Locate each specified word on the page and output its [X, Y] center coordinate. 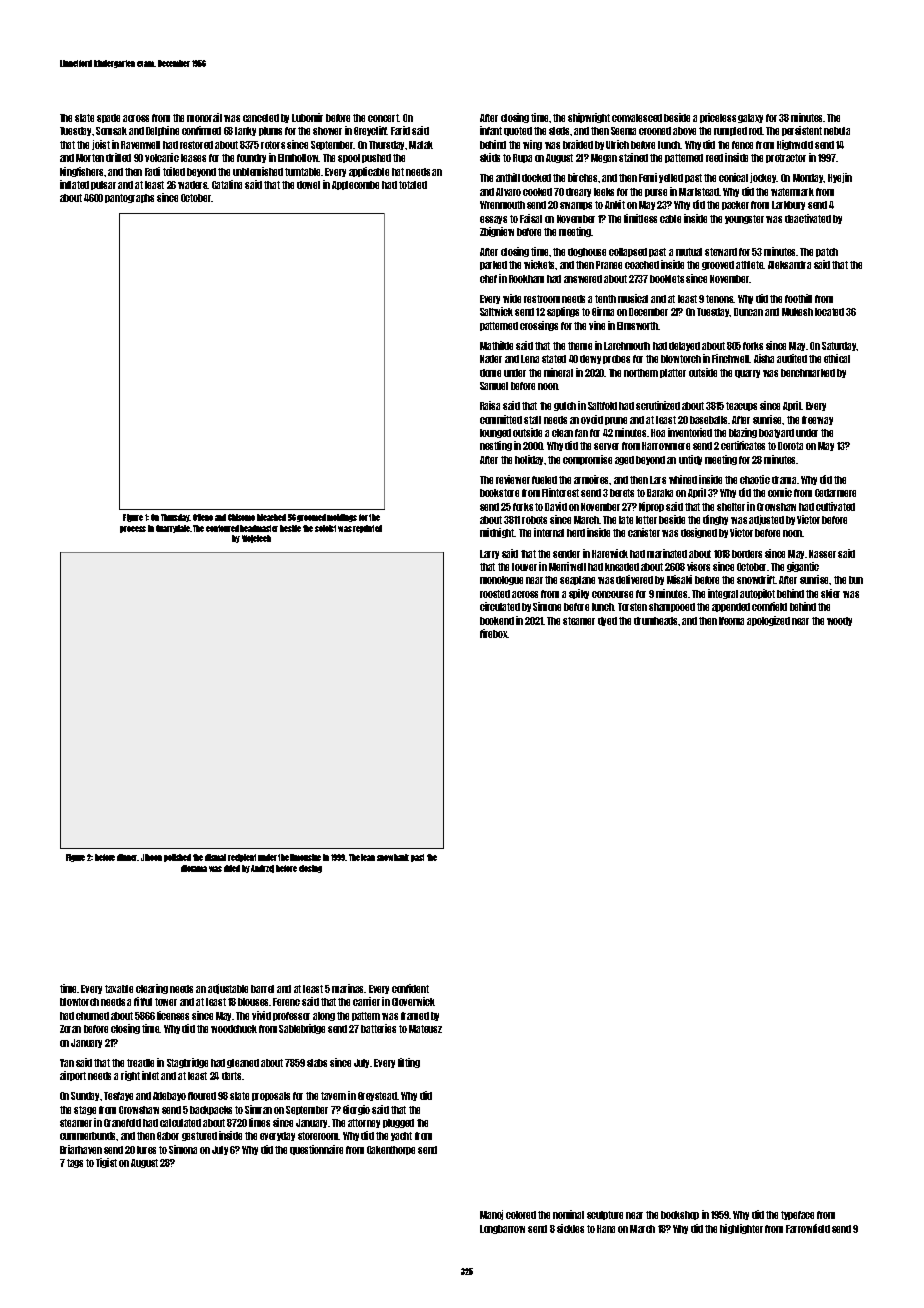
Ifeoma [731, 621]
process [133, 529]
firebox [494, 633]
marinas [348, 988]
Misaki [679, 579]
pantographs [129, 198]
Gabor [168, 1136]
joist [101, 145]
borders [747, 554]
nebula [837, 131]
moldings [342, 518]
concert [383, 118]
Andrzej [262, 869]
